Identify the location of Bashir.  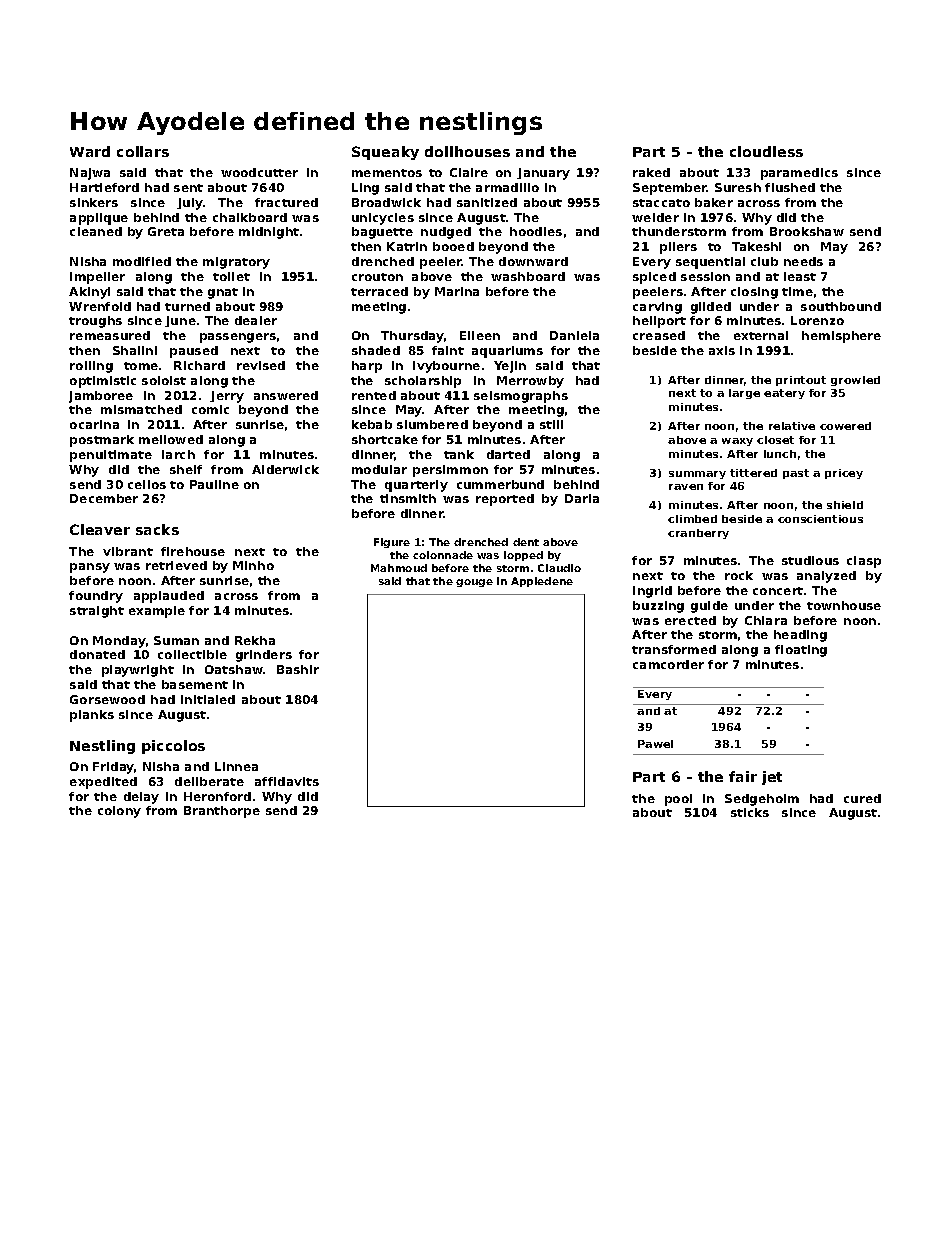
(298, 669).
